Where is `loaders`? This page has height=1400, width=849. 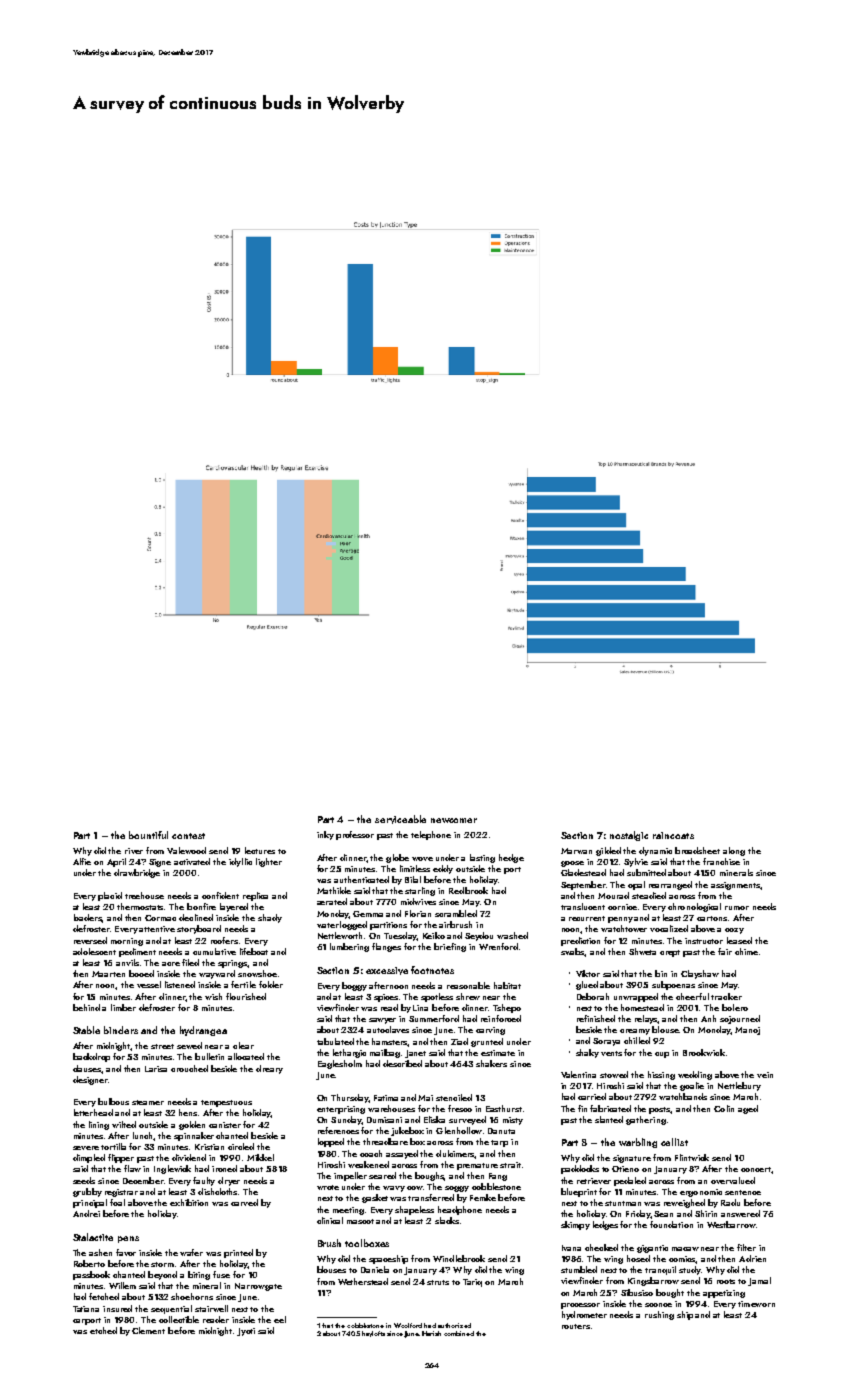 loaders is located at coordinates (88, 918).
